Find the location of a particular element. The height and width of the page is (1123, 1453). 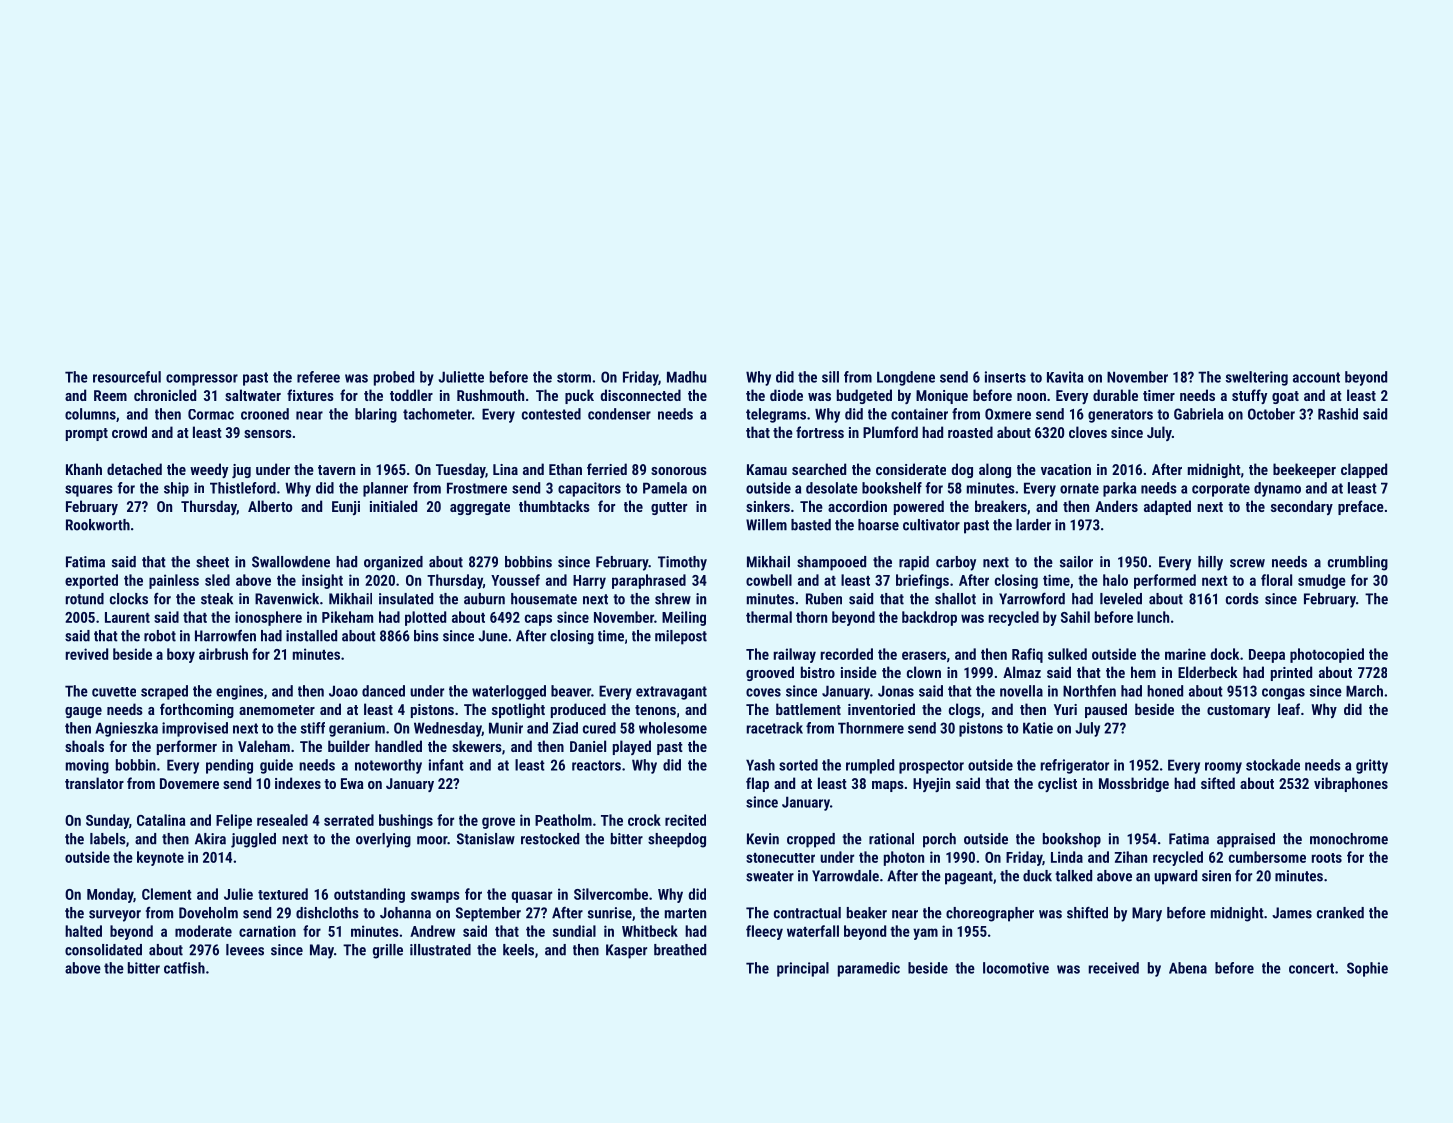

Sunday is located at coordinates (107, 821).
